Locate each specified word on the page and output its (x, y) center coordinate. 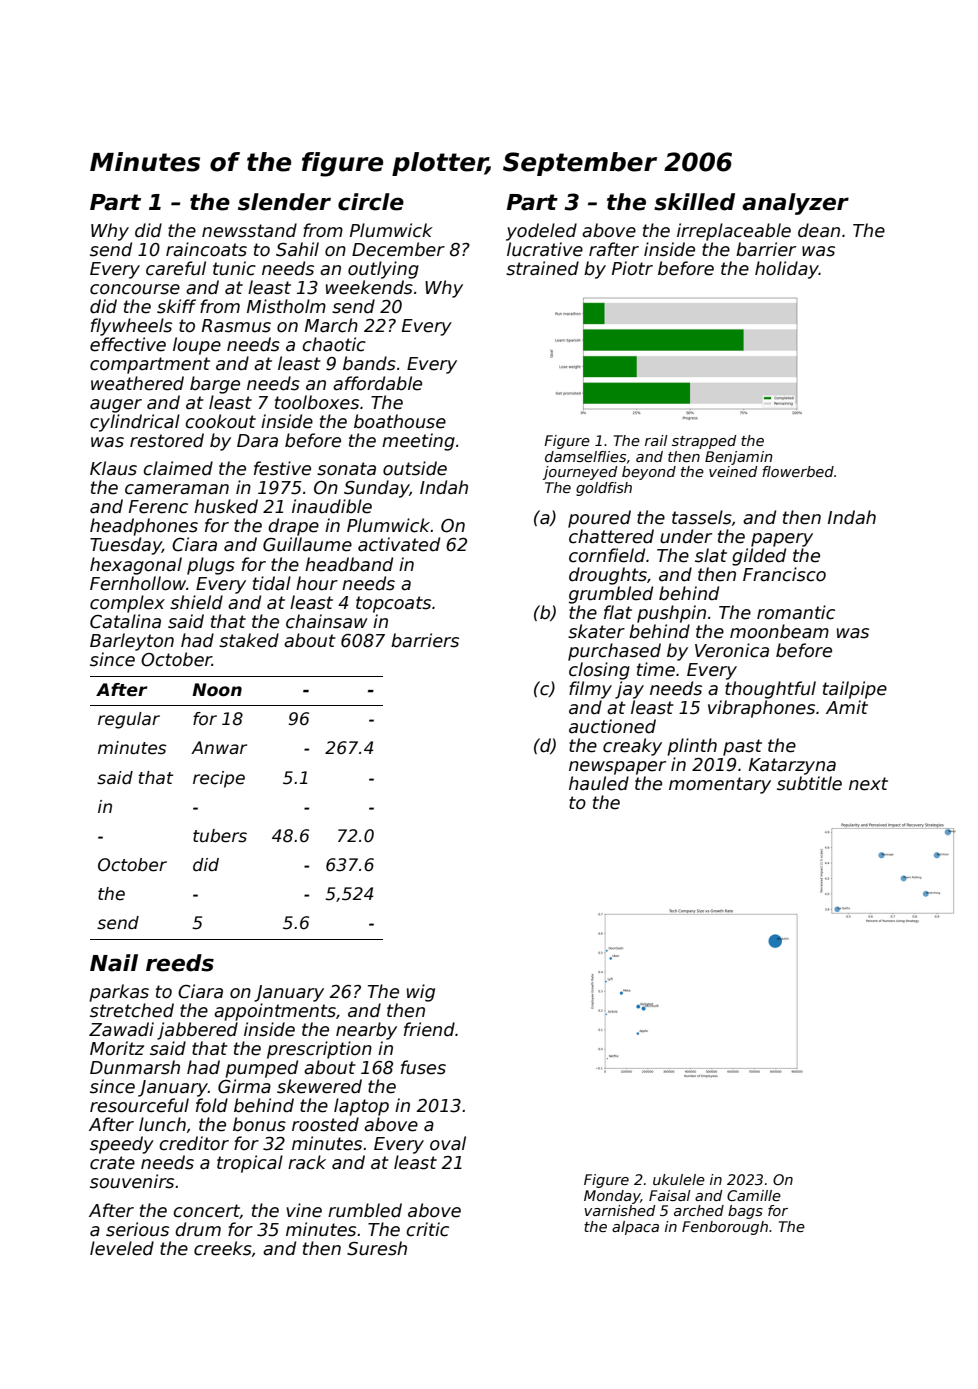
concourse (135, 289)
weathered (137, 383)
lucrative (545, 249)
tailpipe (855, 690)
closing (599, 671)
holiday (787, 270)
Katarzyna (792, 766)
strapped (704, 442)
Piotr (632, 268)
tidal (272, 583)
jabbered (197, 1031)
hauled (599, 783)
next (868, 784)
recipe (219, 779)
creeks (223, 1248)
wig (421, 993)
